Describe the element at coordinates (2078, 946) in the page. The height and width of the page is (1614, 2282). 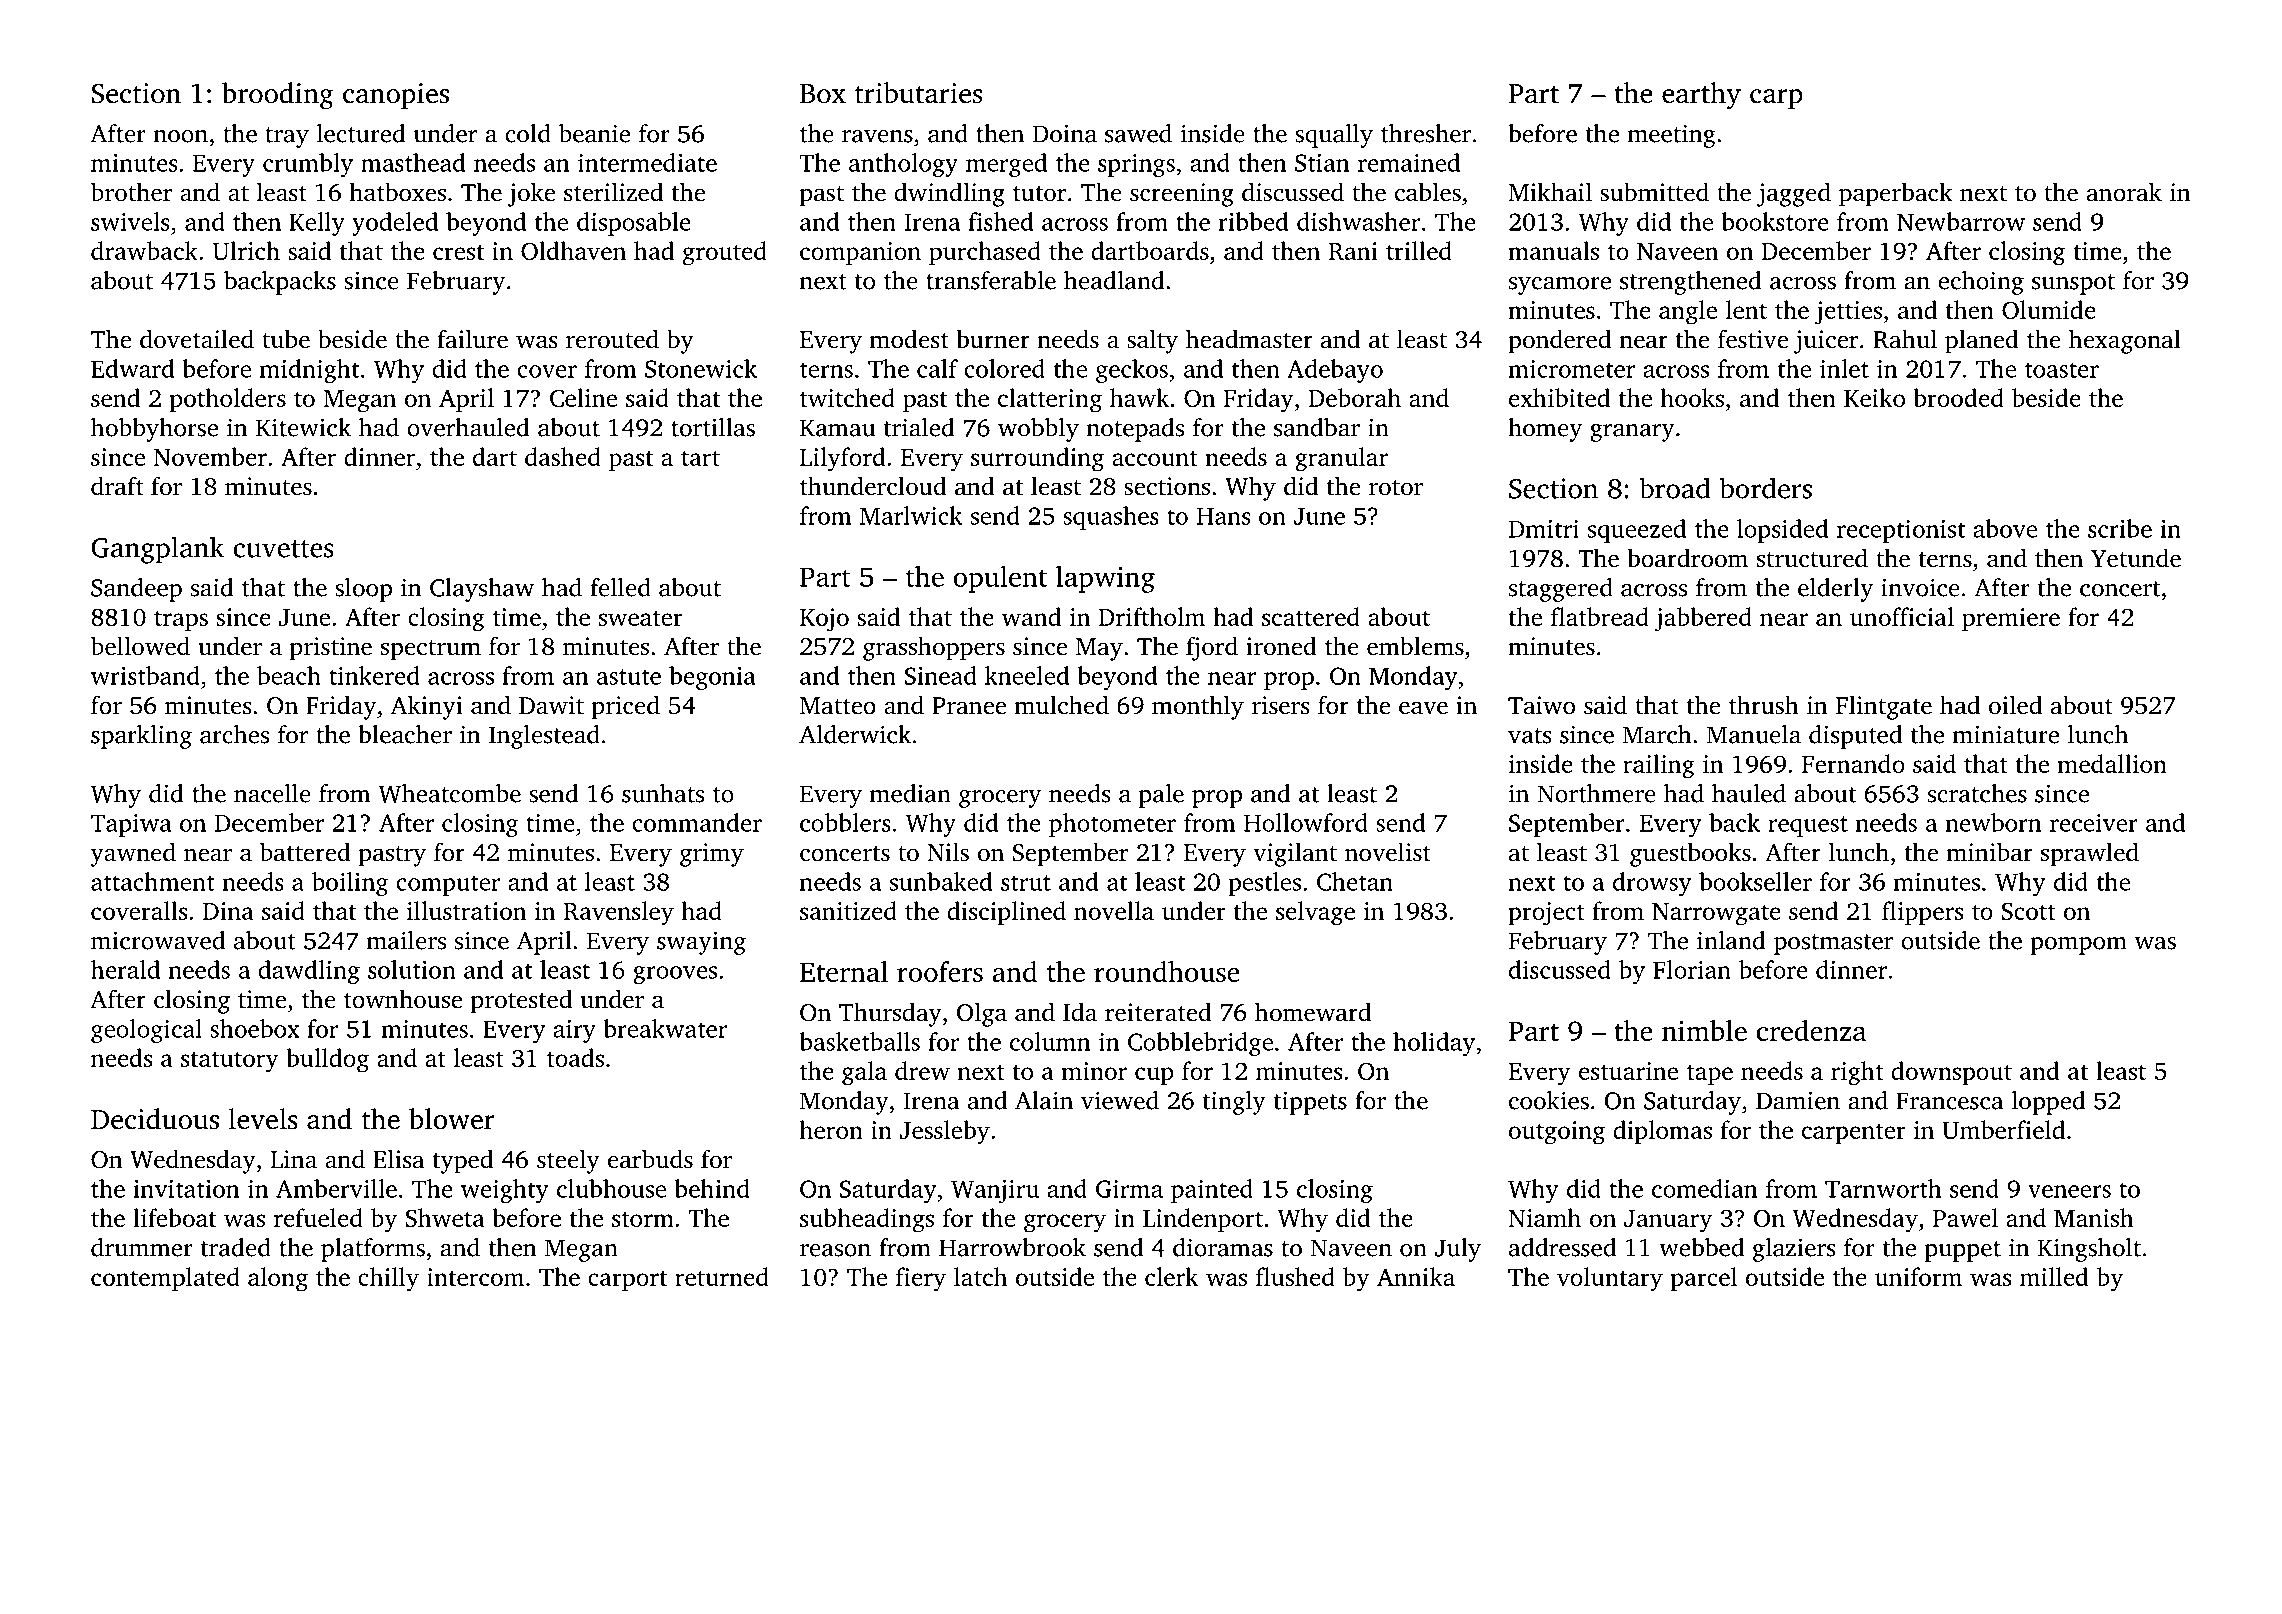
I see `pompom` at that location.
